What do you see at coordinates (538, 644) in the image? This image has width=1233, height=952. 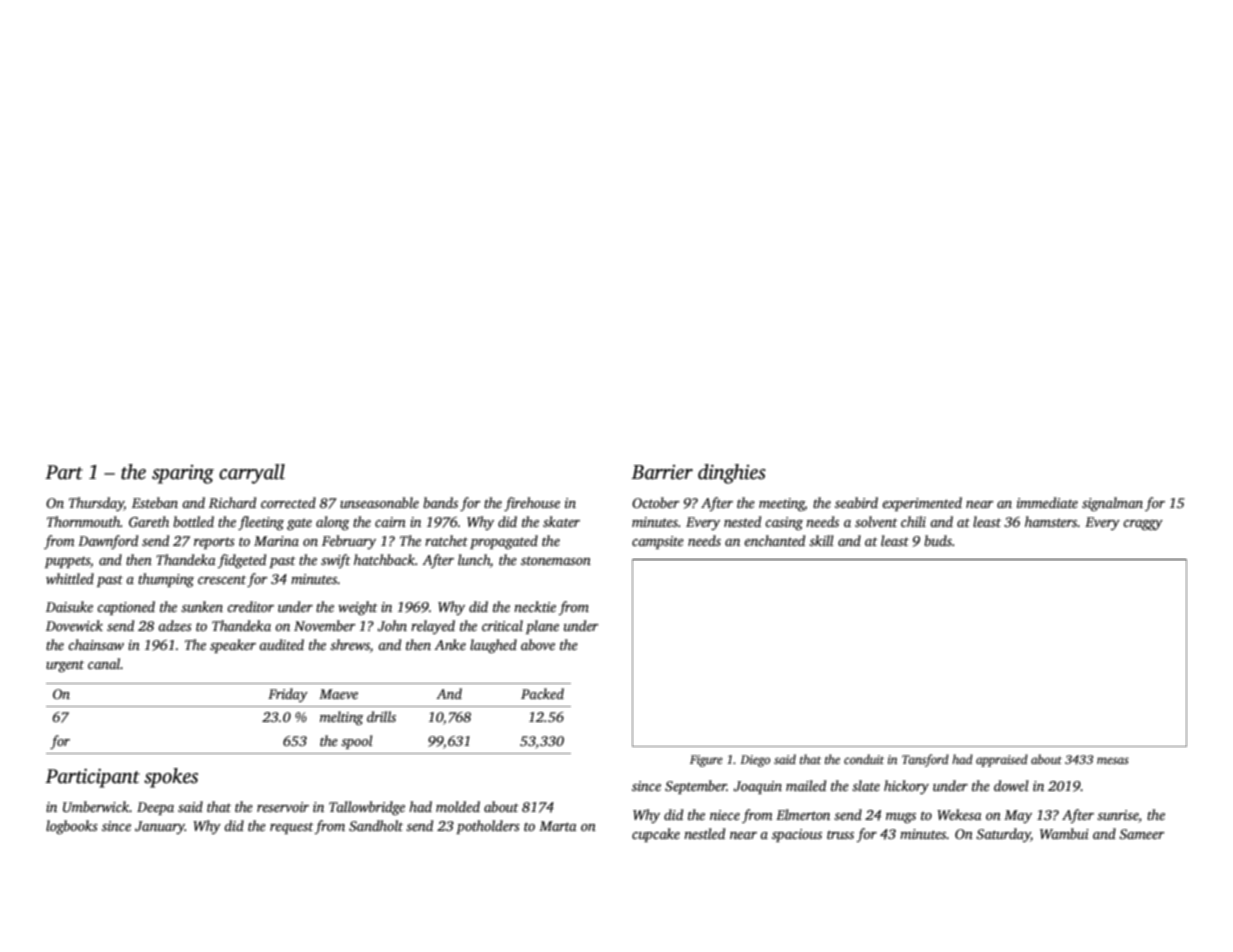 I see `above` at bounding box center [538, 644].
